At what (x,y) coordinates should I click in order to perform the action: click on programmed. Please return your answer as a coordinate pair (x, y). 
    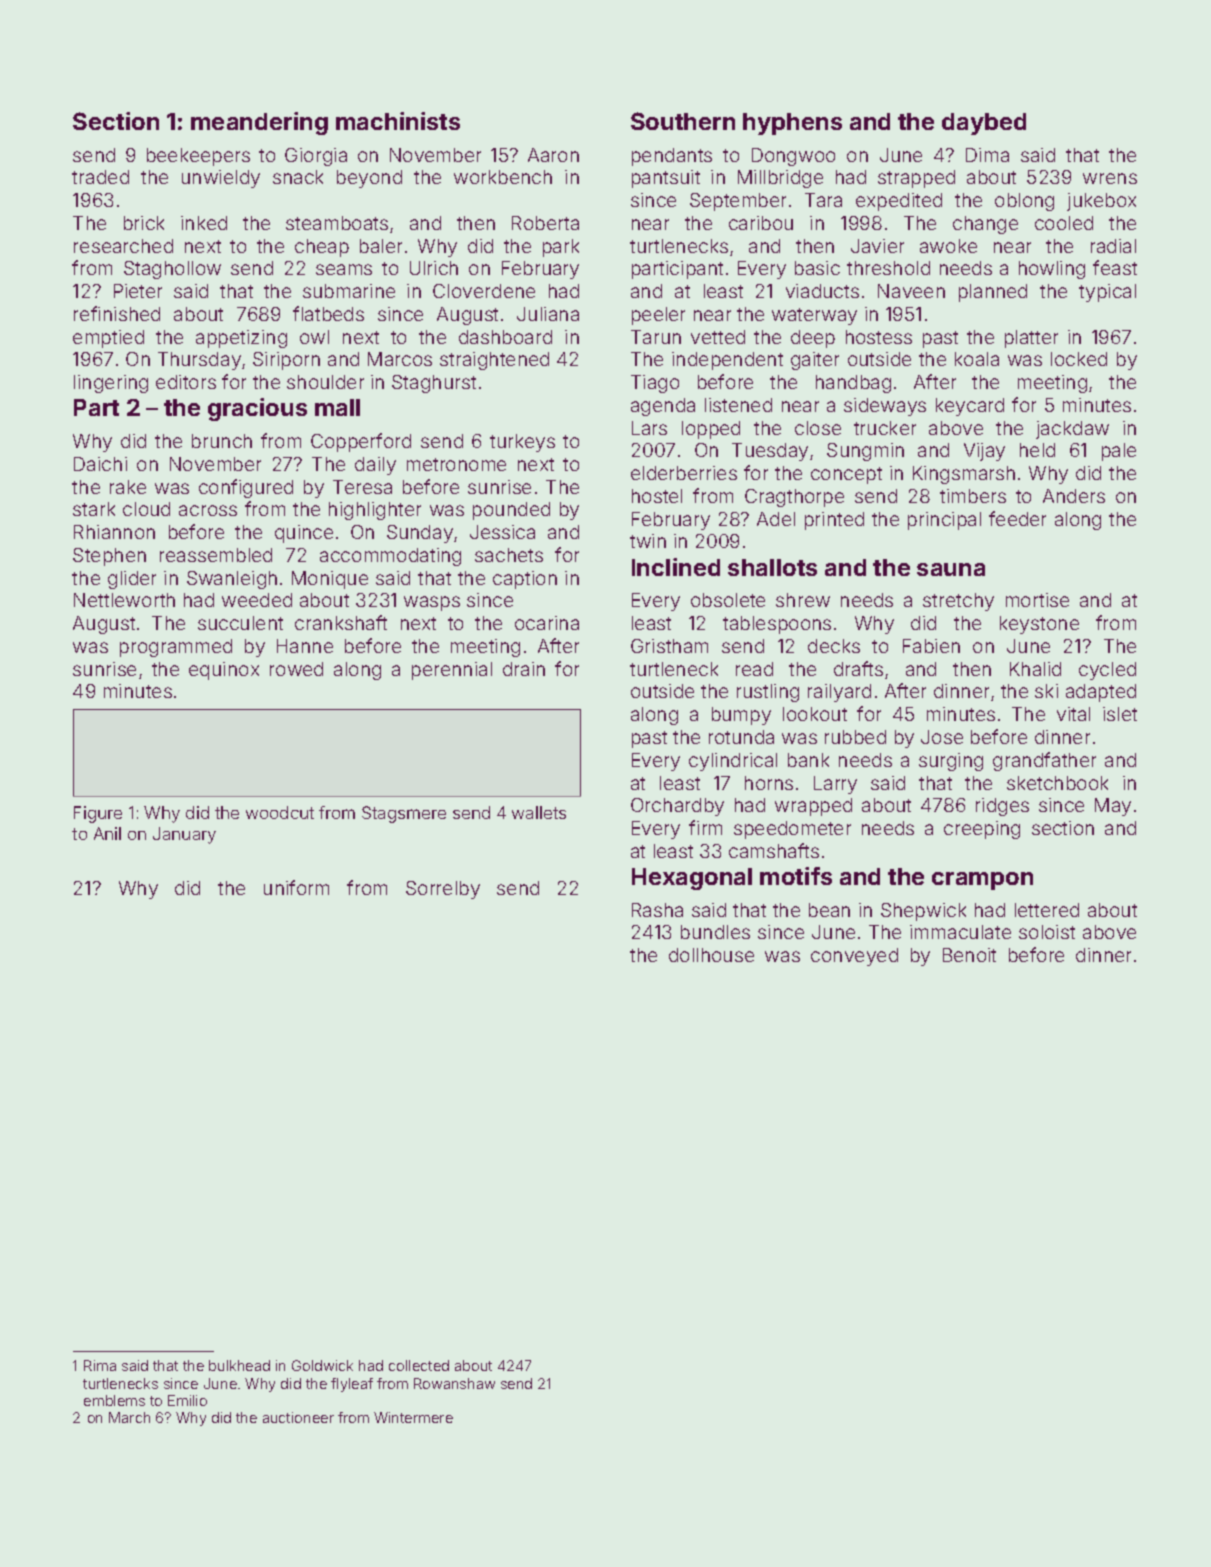
    Looking at the image, I should click on (176, 648).
